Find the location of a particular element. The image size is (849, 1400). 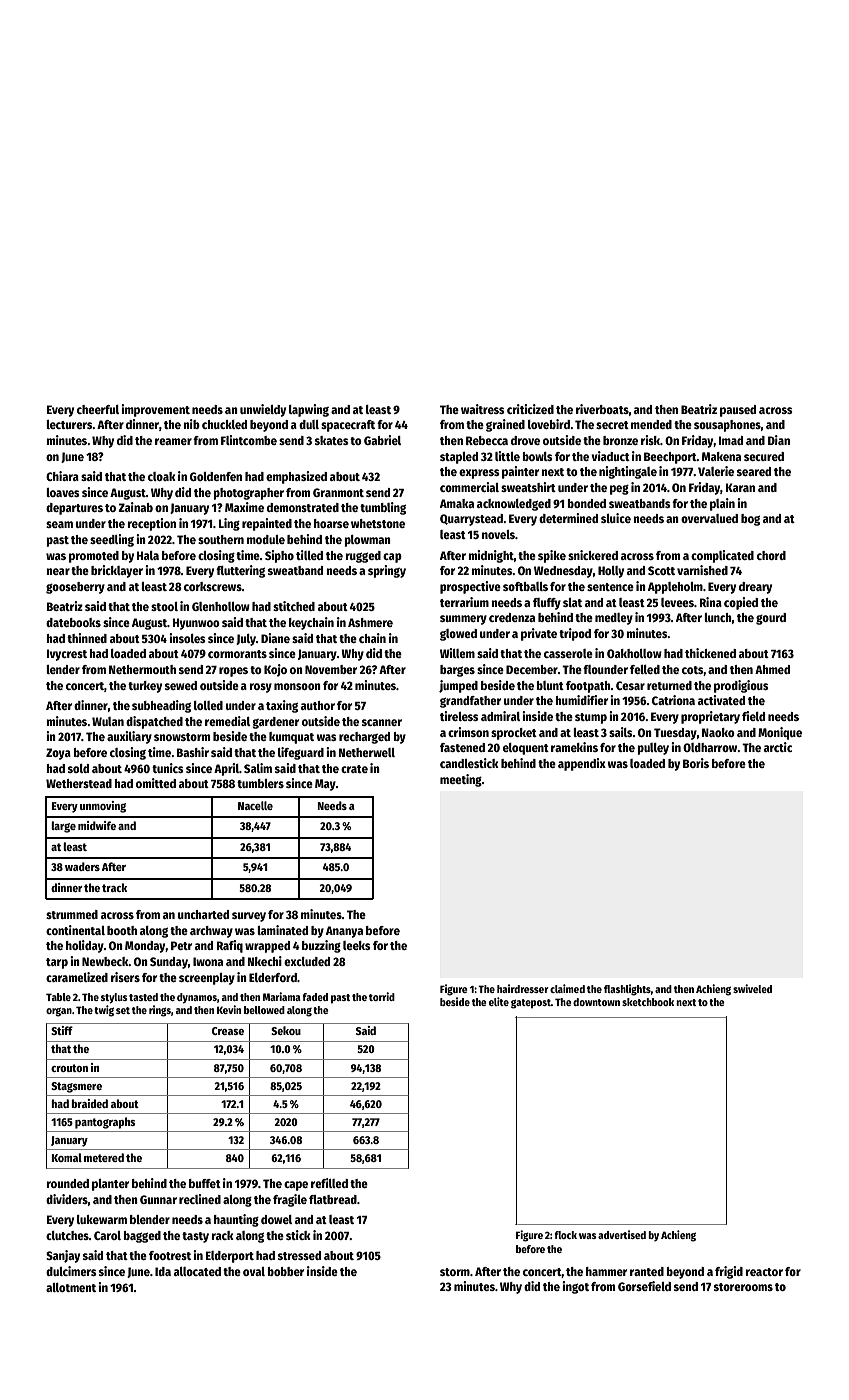

unwieldy is located at coordinates (263, 410).
